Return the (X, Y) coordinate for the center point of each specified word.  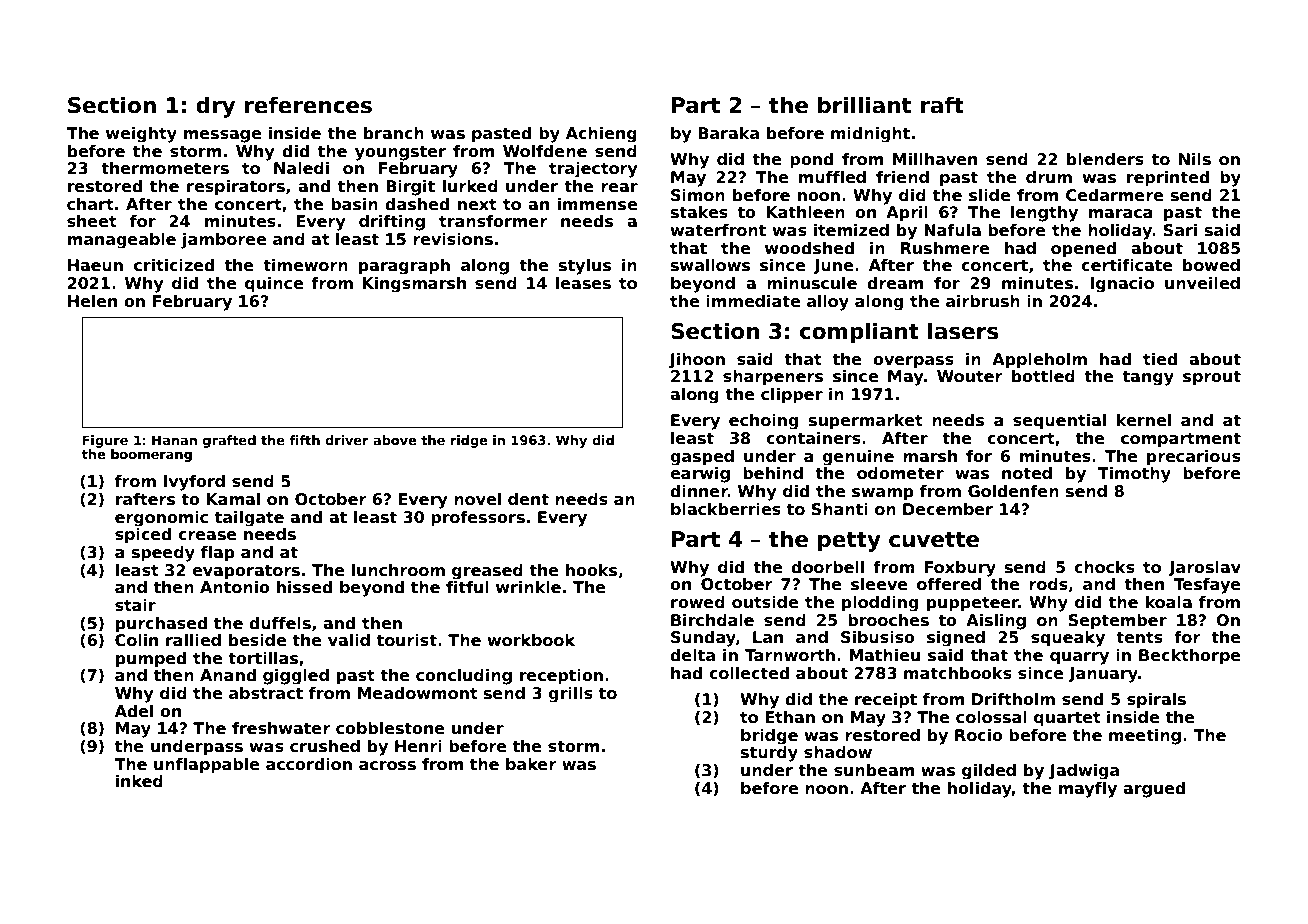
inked (139, 781)
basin (354, 204)
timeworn (305, 265)
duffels (280, 623)
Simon (698, 195)
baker (531, 764)
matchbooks (958, 673)
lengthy (1044, 214)
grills (570, 695)
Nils (1195, 159)
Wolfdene (545, 151)
